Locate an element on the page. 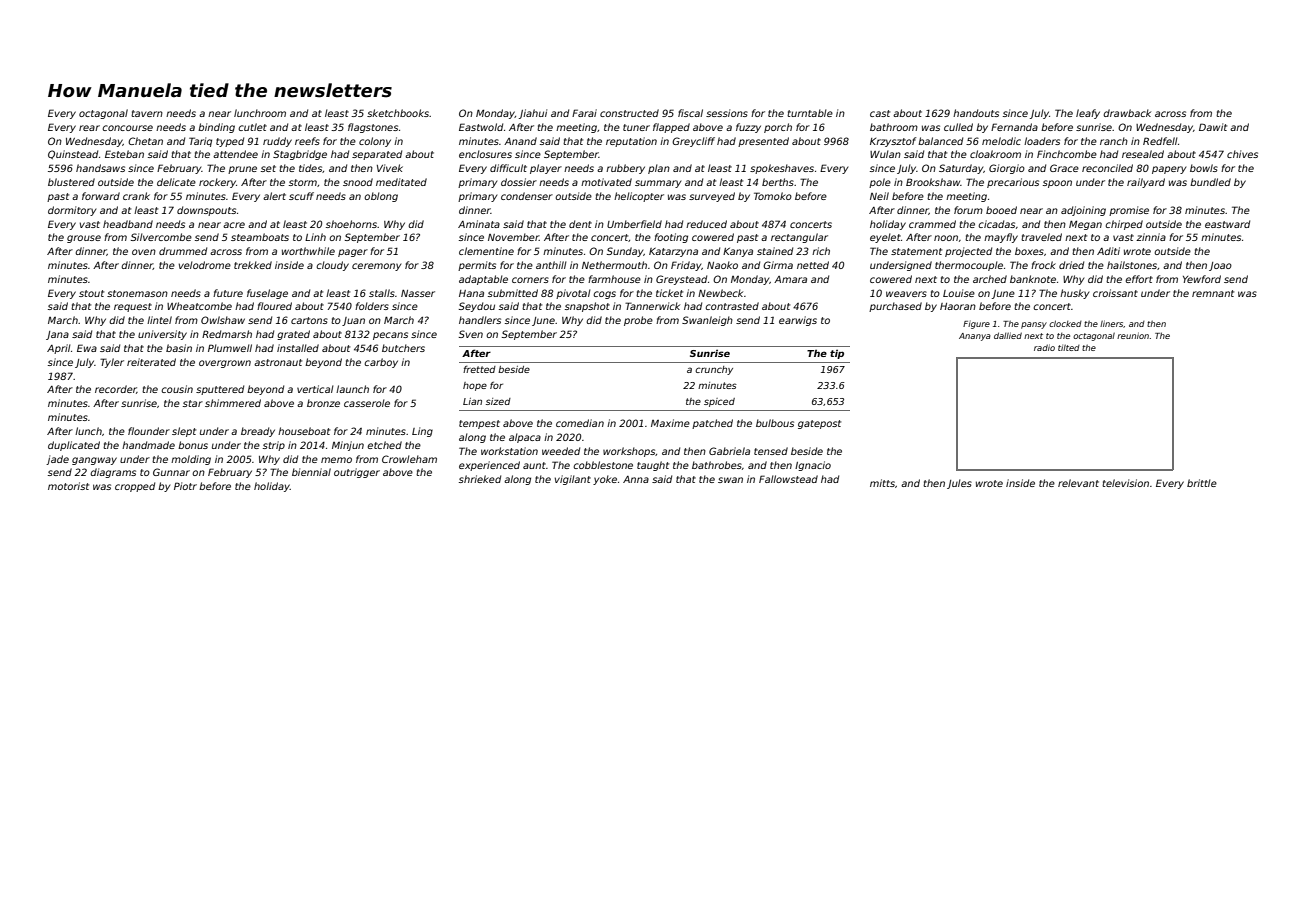 This page has width=1308, height=924. Maxime is located at coordinates (670, 423).
